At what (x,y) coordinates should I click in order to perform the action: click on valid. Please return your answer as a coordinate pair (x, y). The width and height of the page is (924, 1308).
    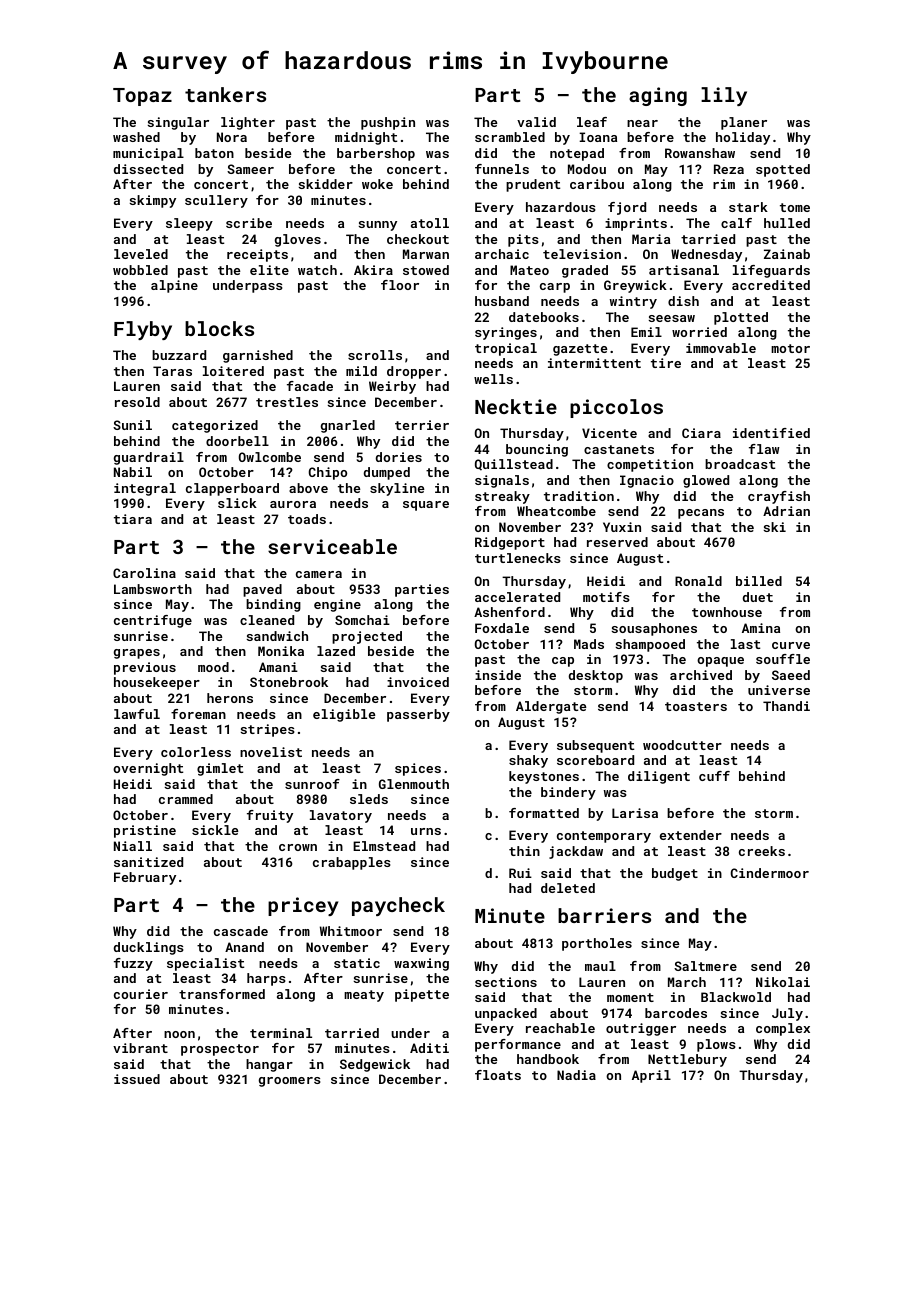
    Looking at the image, I should click on (536, 122).
